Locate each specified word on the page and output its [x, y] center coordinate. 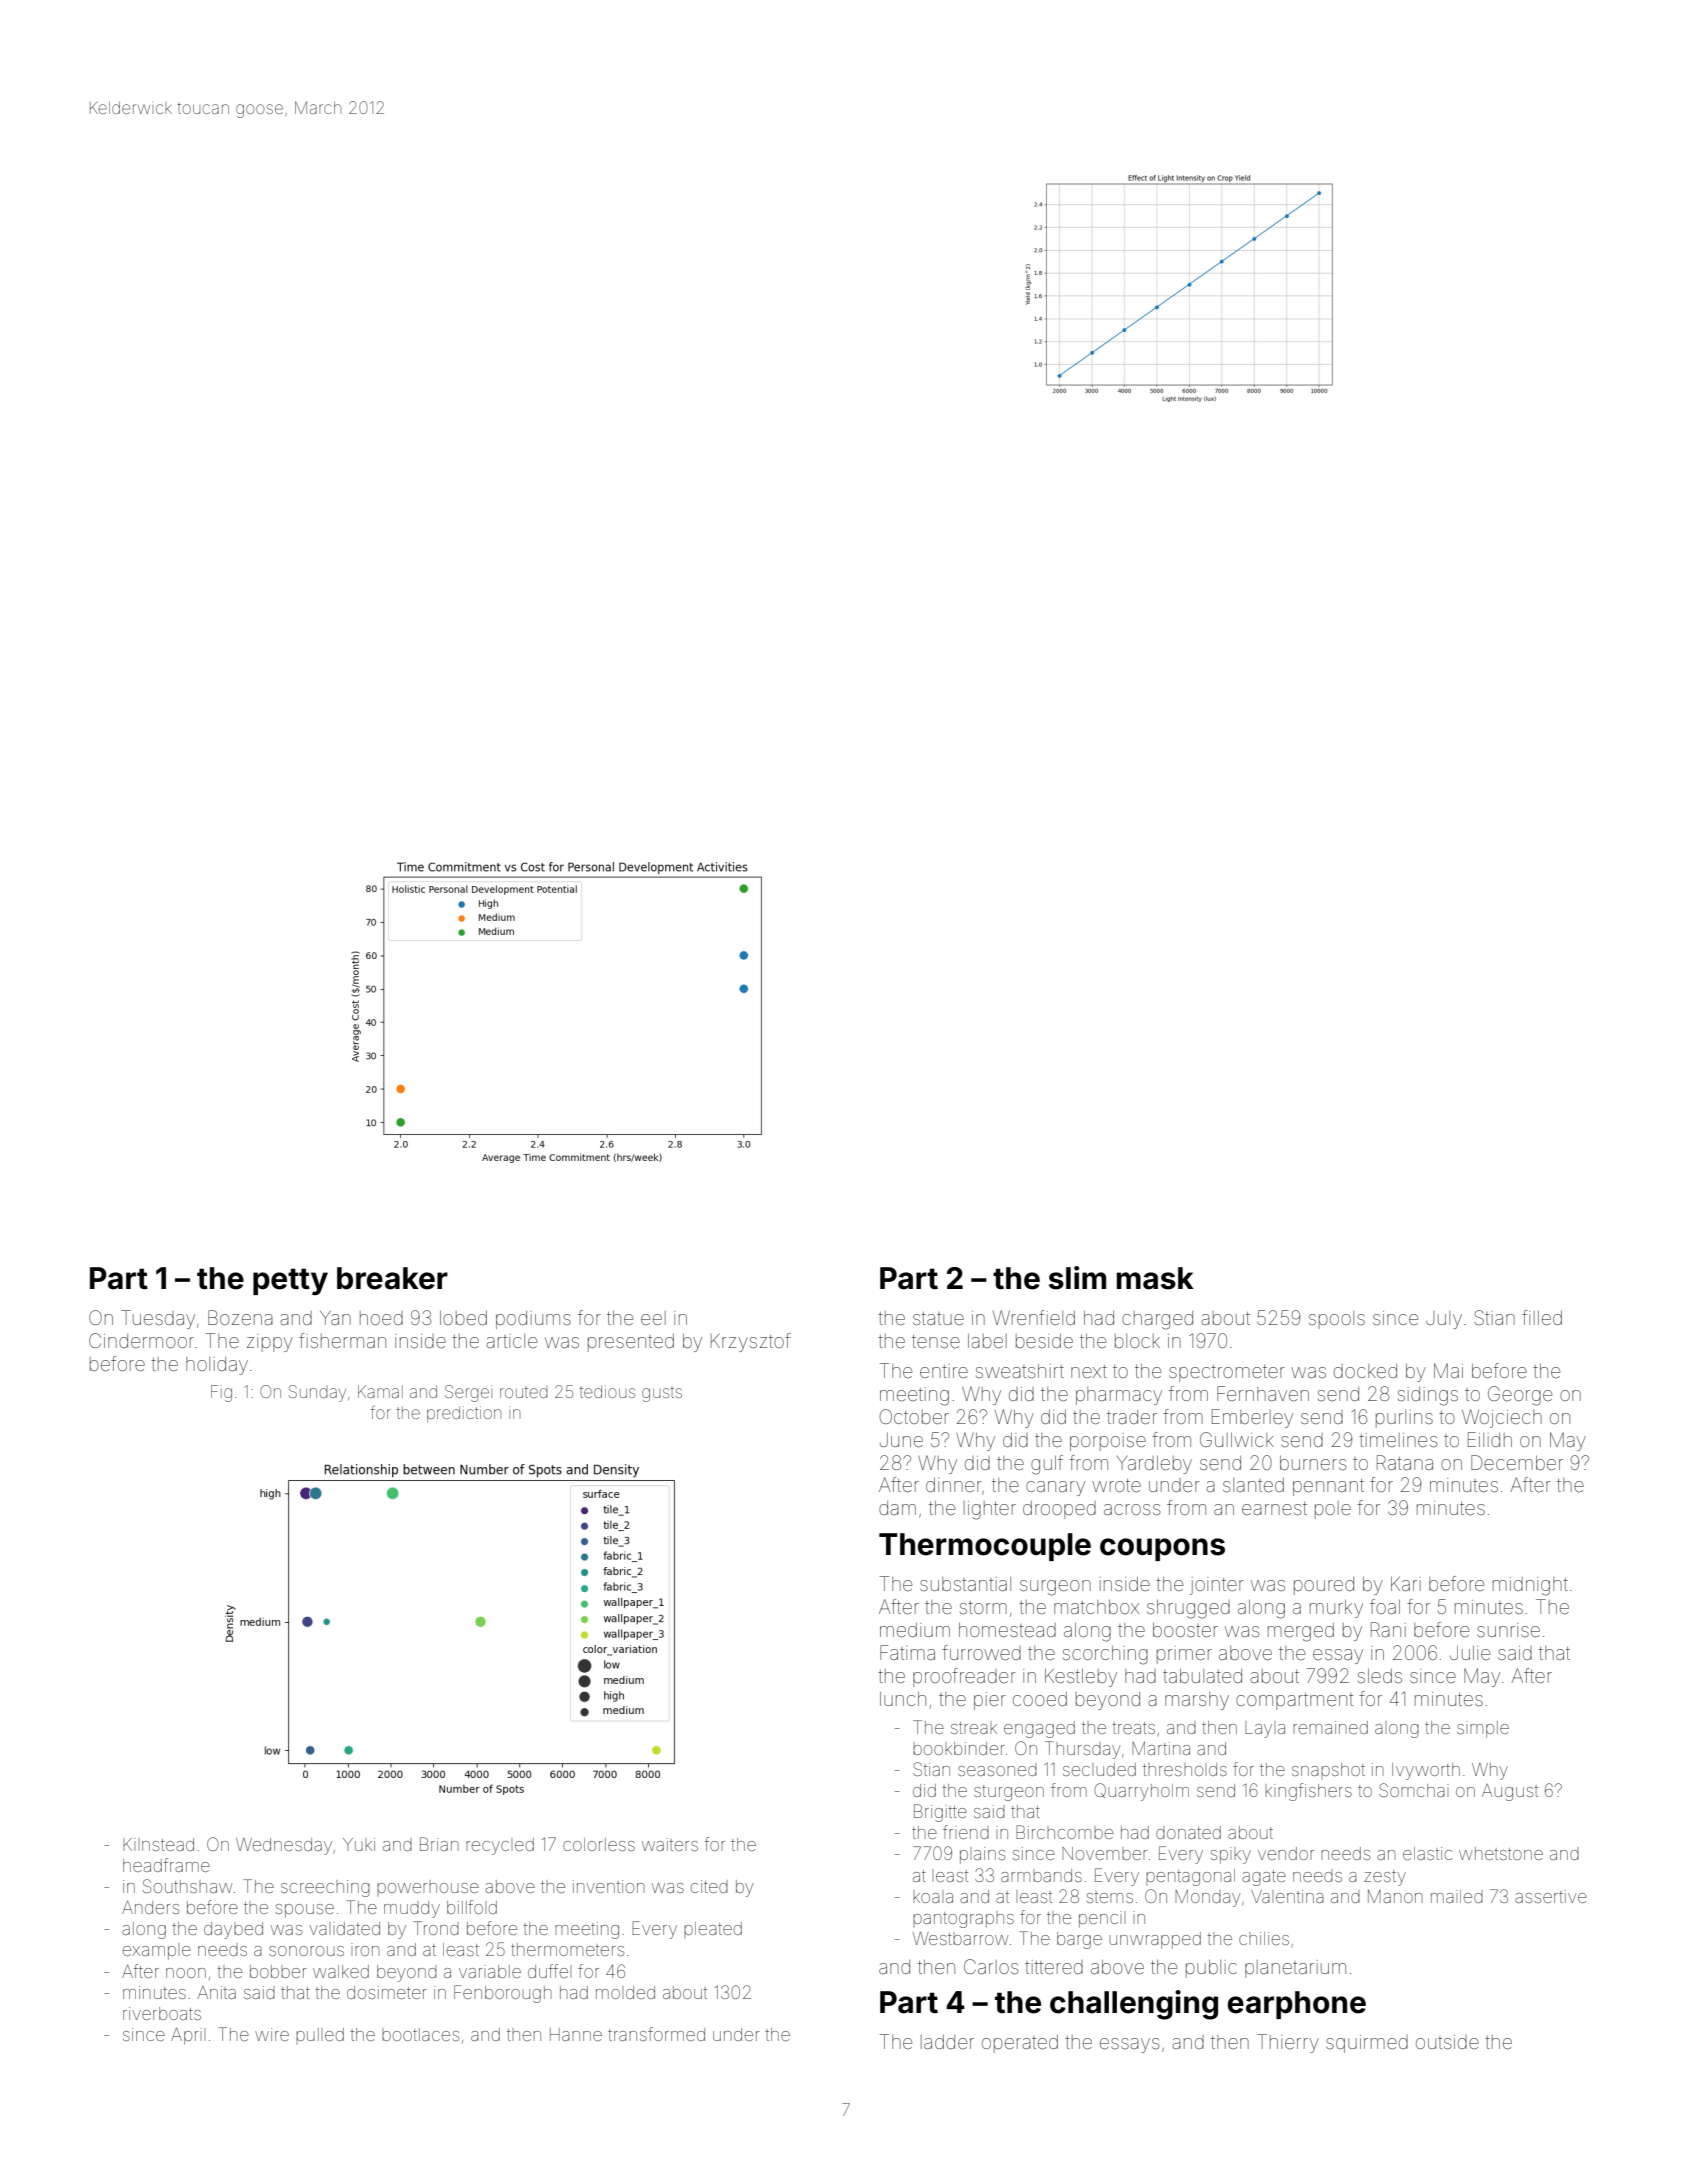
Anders [150, 1907]
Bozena [240, 1317]
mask [1155, 1278]
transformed [656, 2034]
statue [938, 1318]
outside [1447, 2042]
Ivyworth [1426, 1771]
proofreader [964, 1677]
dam [897, 1508]
